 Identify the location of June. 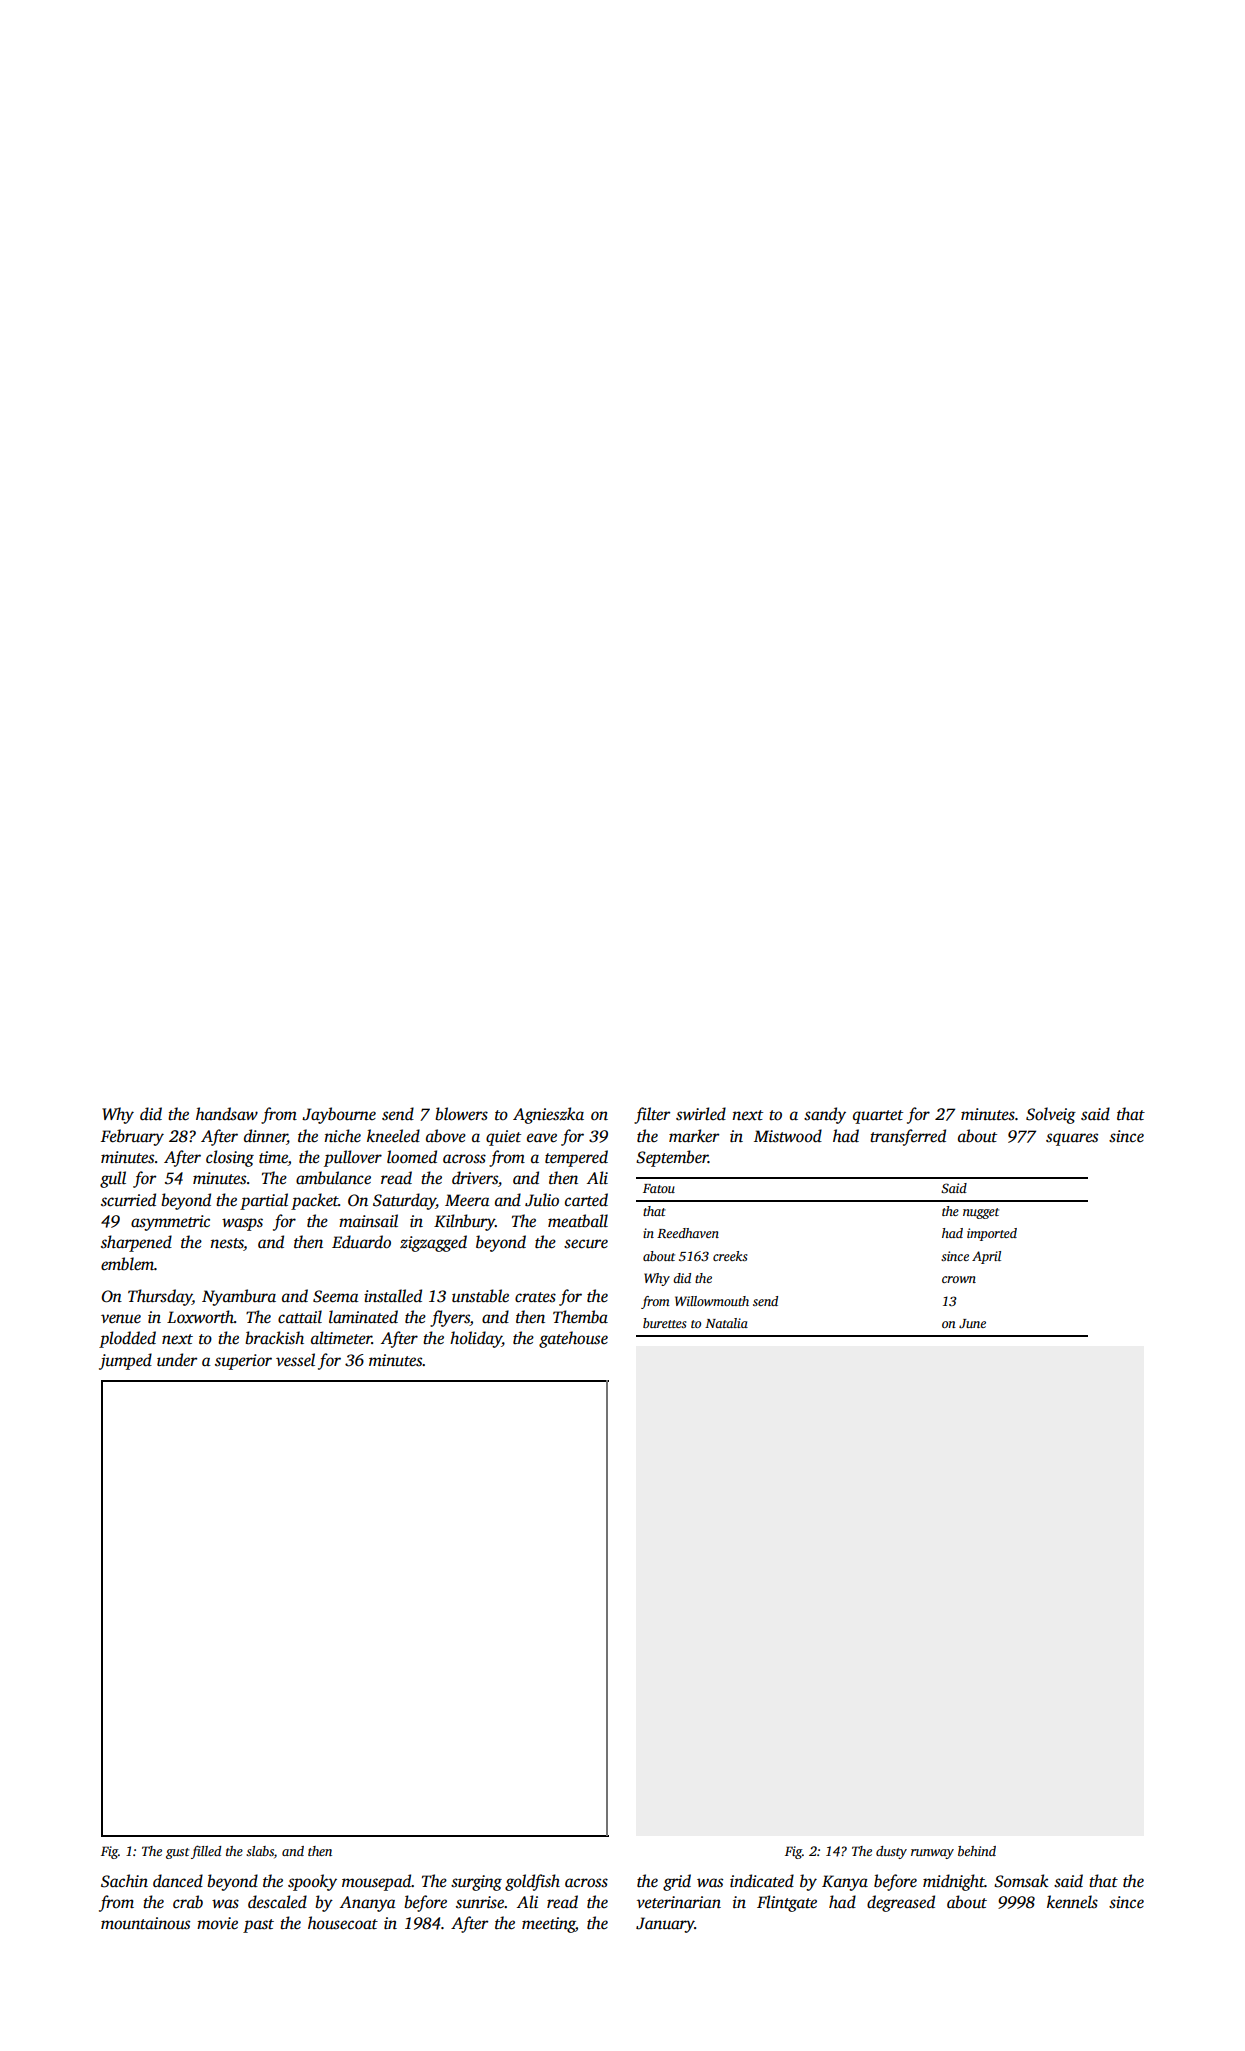
(972, 1323).
